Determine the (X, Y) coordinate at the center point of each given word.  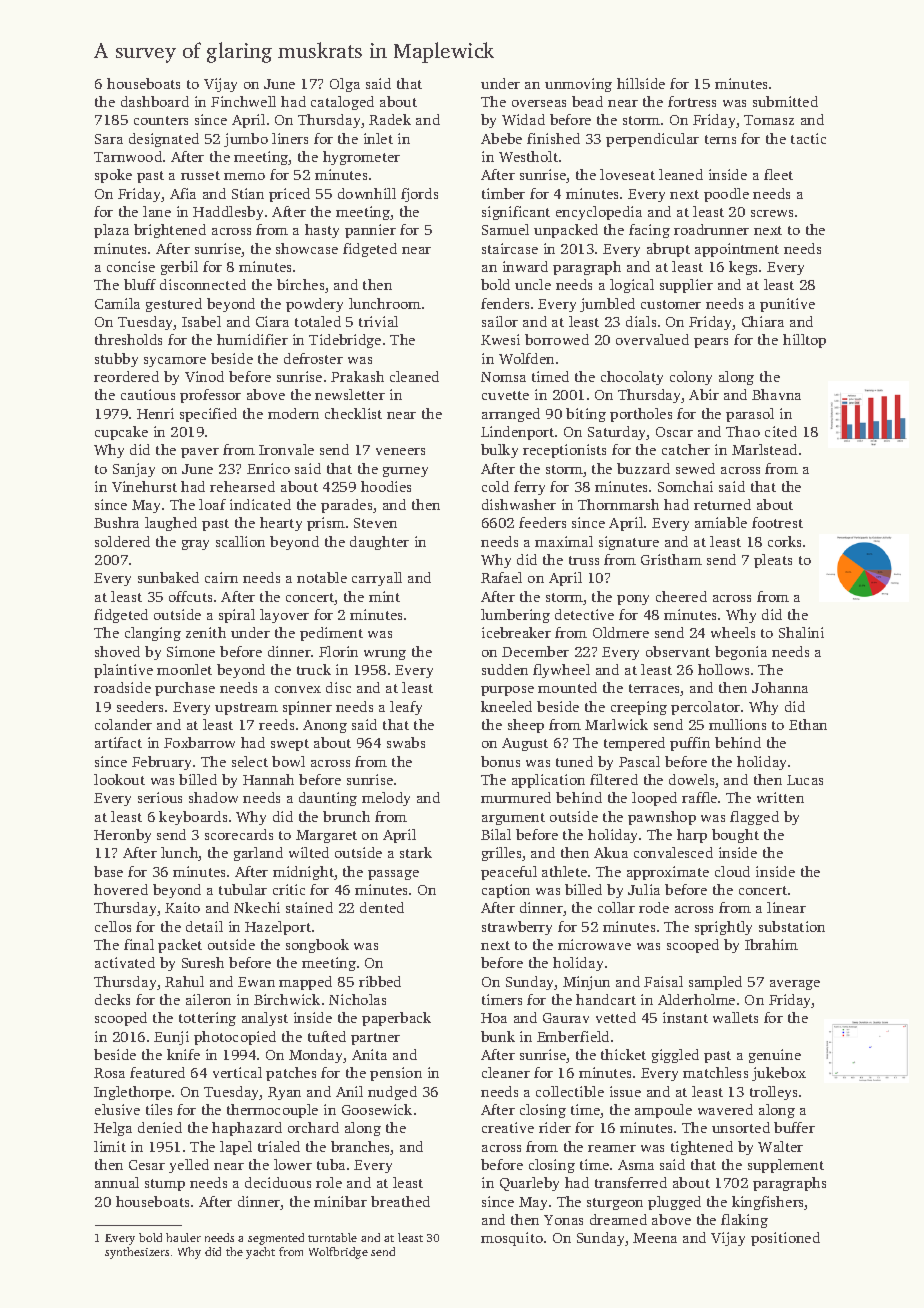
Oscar (674, 432)
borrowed (557, 339)
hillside (641, 83)
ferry (529, 488)
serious (160, 797)
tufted (327, 1036)
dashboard (155, 101)
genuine (775, 1056)
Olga (345, 85)
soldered (122, 541)
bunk (498, 1036)
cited (781, 431)
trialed (279, 1146)
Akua (611, 852)
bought (735, 836)
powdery (314, 305)
